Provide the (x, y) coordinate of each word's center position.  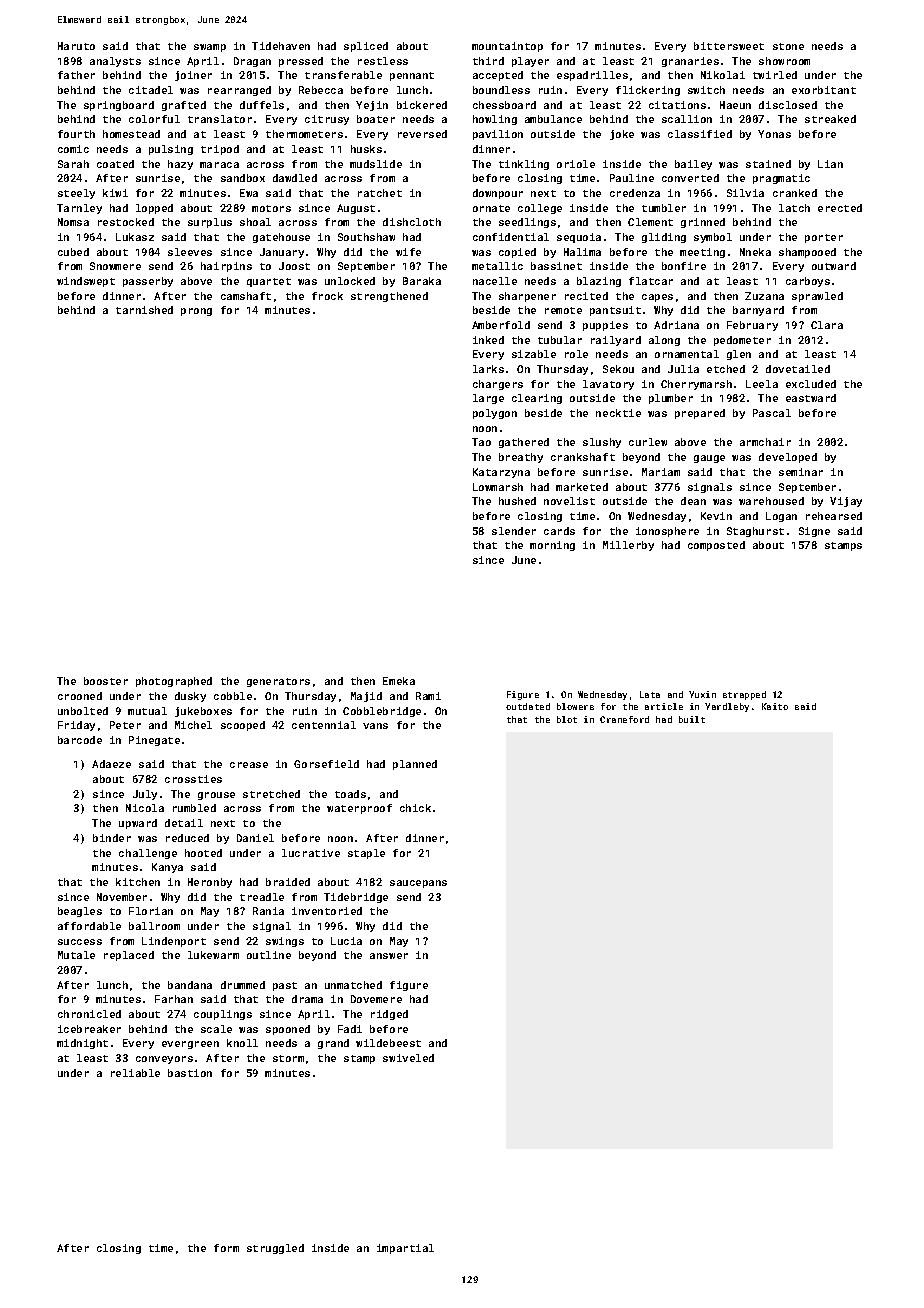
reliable (135, 1073)
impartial (405, 1249)
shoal (255, 222)
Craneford (624, 719)
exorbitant (824, 90)
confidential (511, 237)
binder (112, 838)
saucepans (418, 884)
